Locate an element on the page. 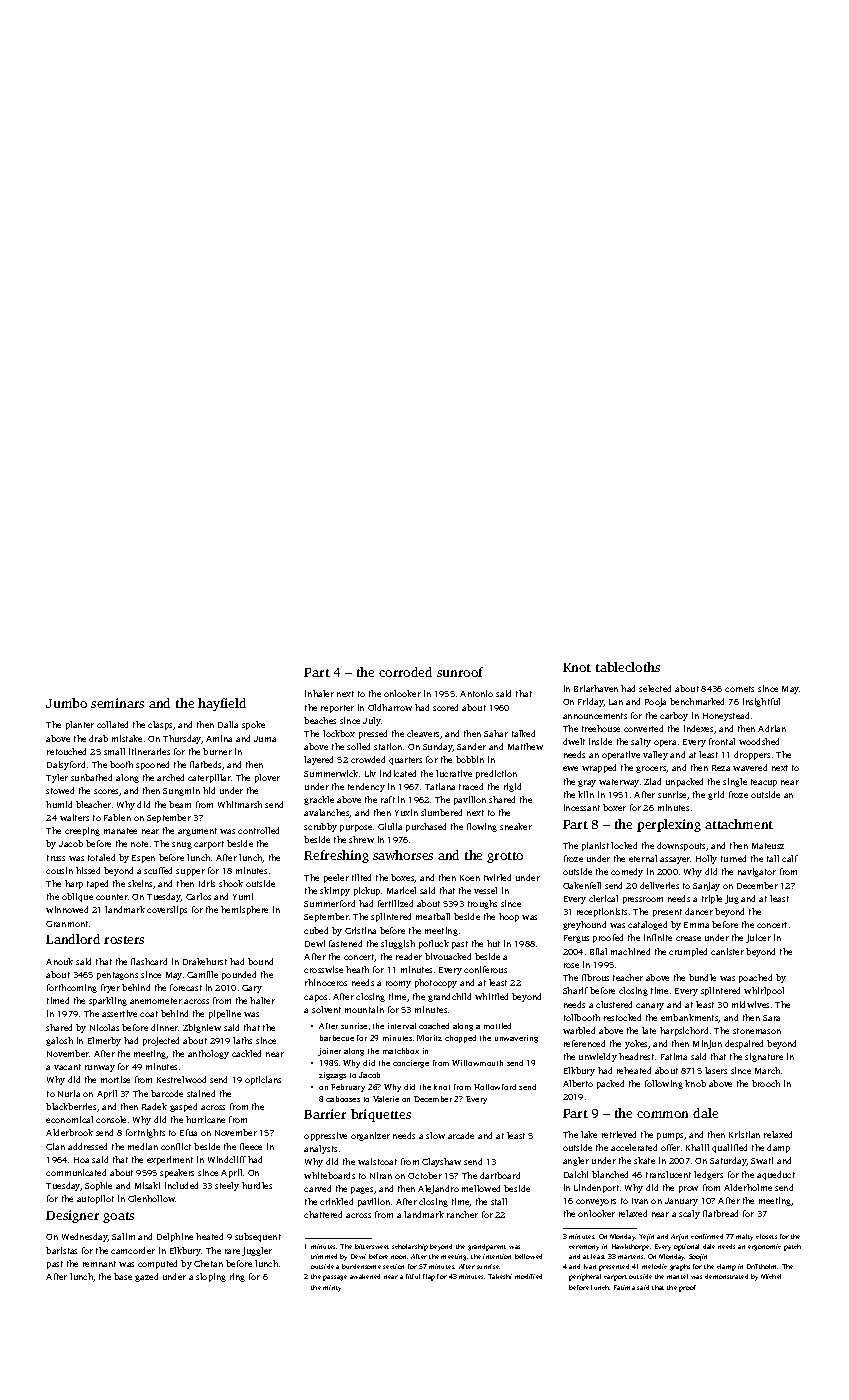  baristas is located at coordinates (61, 1250).
